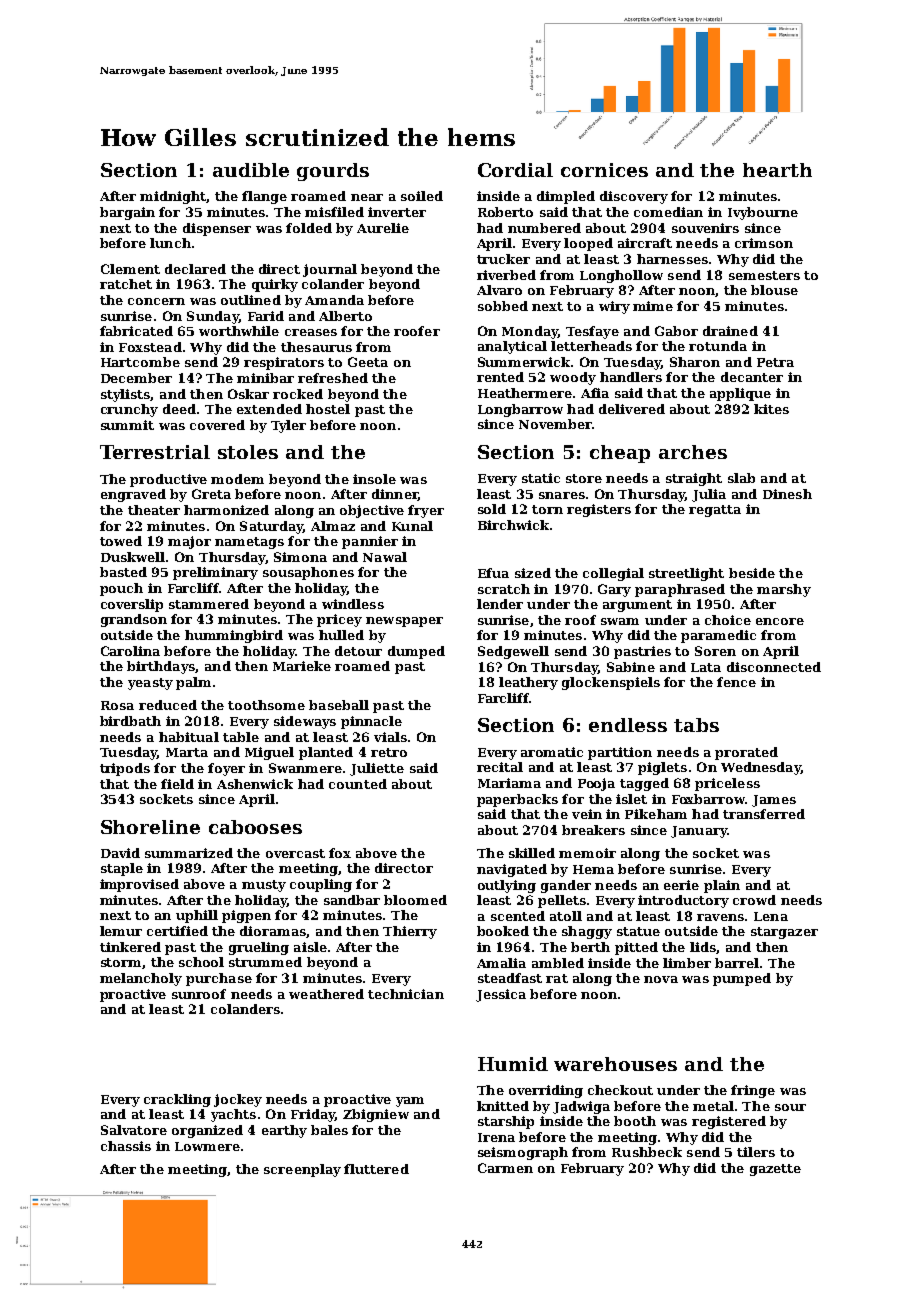  What do you see at coordinates (251, 170) in the document?
I see `audible` at bounding box center [251, 170].
